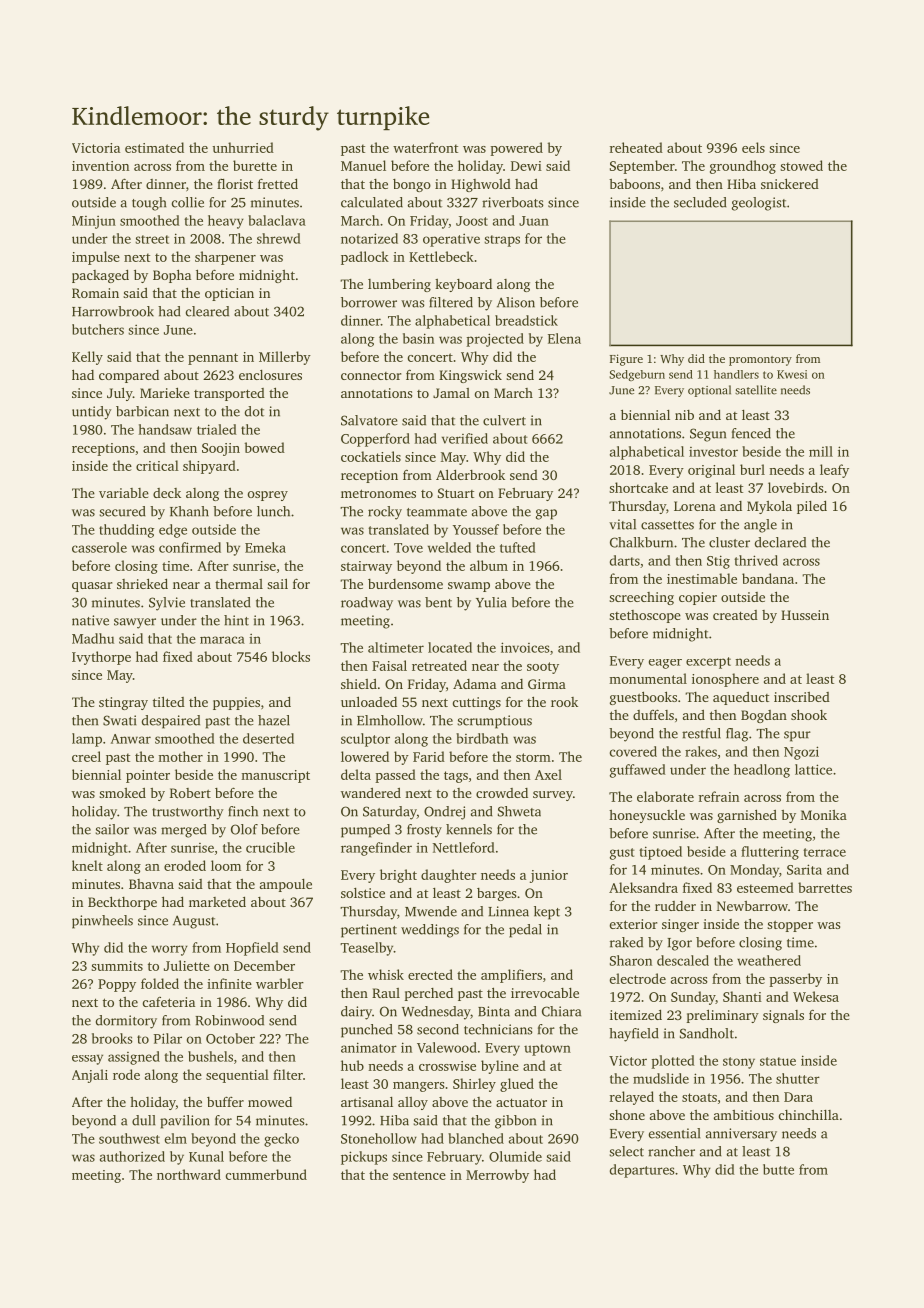 This document has width=924, height=1308. Describe the element at coordinates (235, 184) in the document. I see `florist` at that location.
